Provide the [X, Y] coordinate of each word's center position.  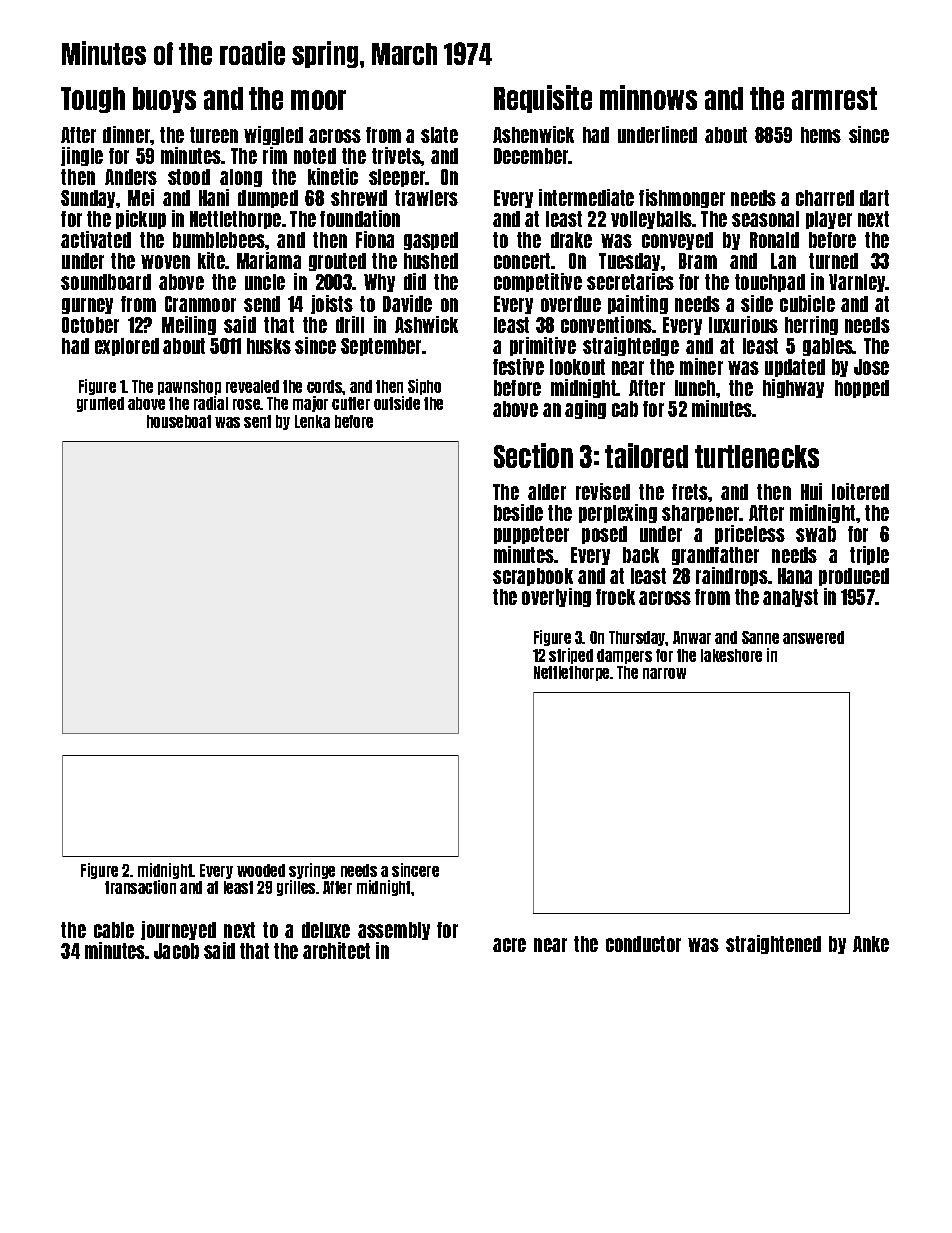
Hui [811, 491]
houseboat [179, 421]
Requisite [543, 99]
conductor [643, 944]
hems [821, 135]
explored [127, 347]
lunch [695, 388]
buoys [164, 100]
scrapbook [533, 577]
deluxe [326, 930]
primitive [543, 346]
